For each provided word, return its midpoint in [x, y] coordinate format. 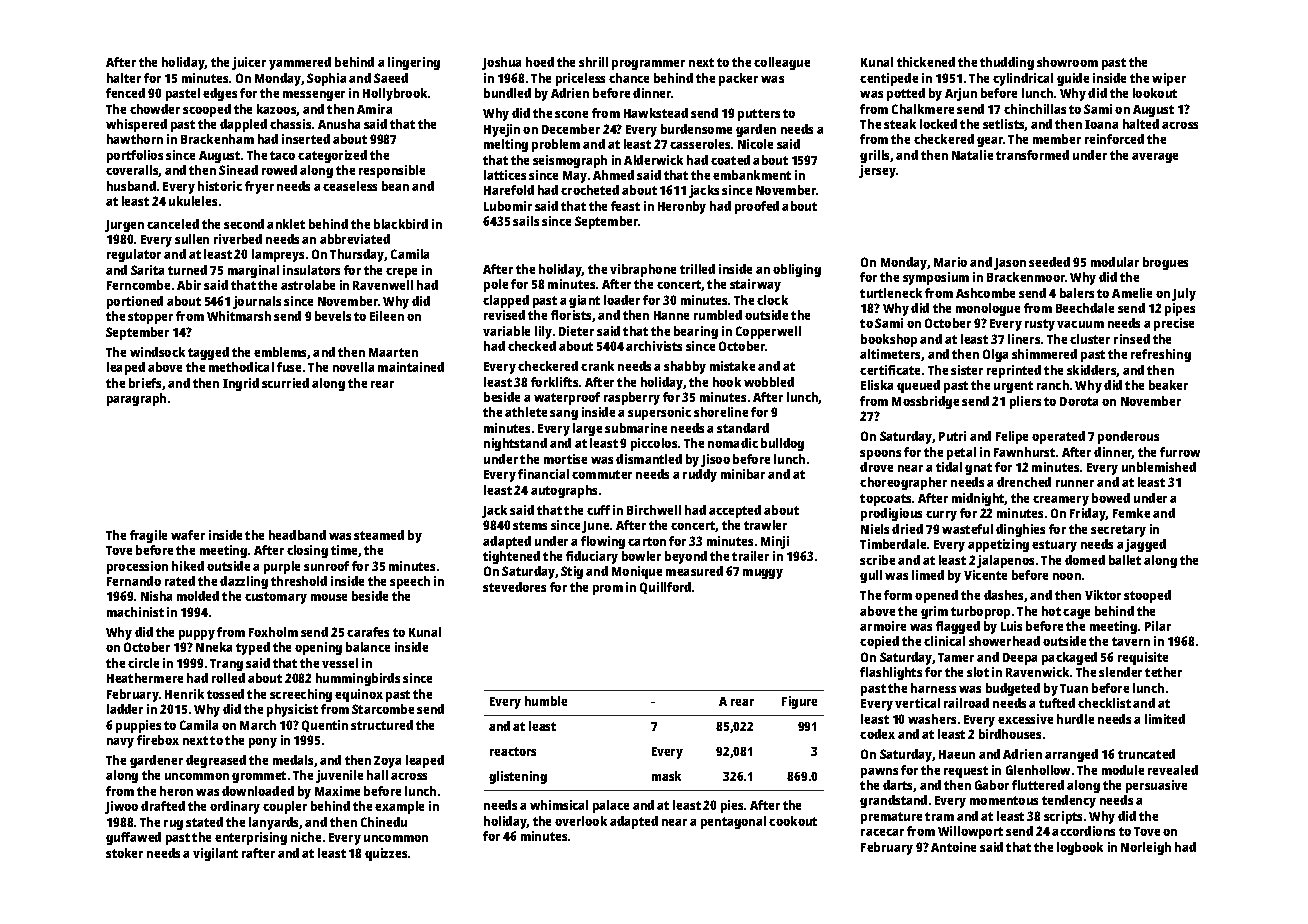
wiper [1169, 79]
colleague [782, 63]
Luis [1011, 626]
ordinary [235, 807]
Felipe [1012, 437]
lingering [414, 63]
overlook [581, 821]
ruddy [700, 475]
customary [276, 598]
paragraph [136, 399]
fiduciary [592, 557]
